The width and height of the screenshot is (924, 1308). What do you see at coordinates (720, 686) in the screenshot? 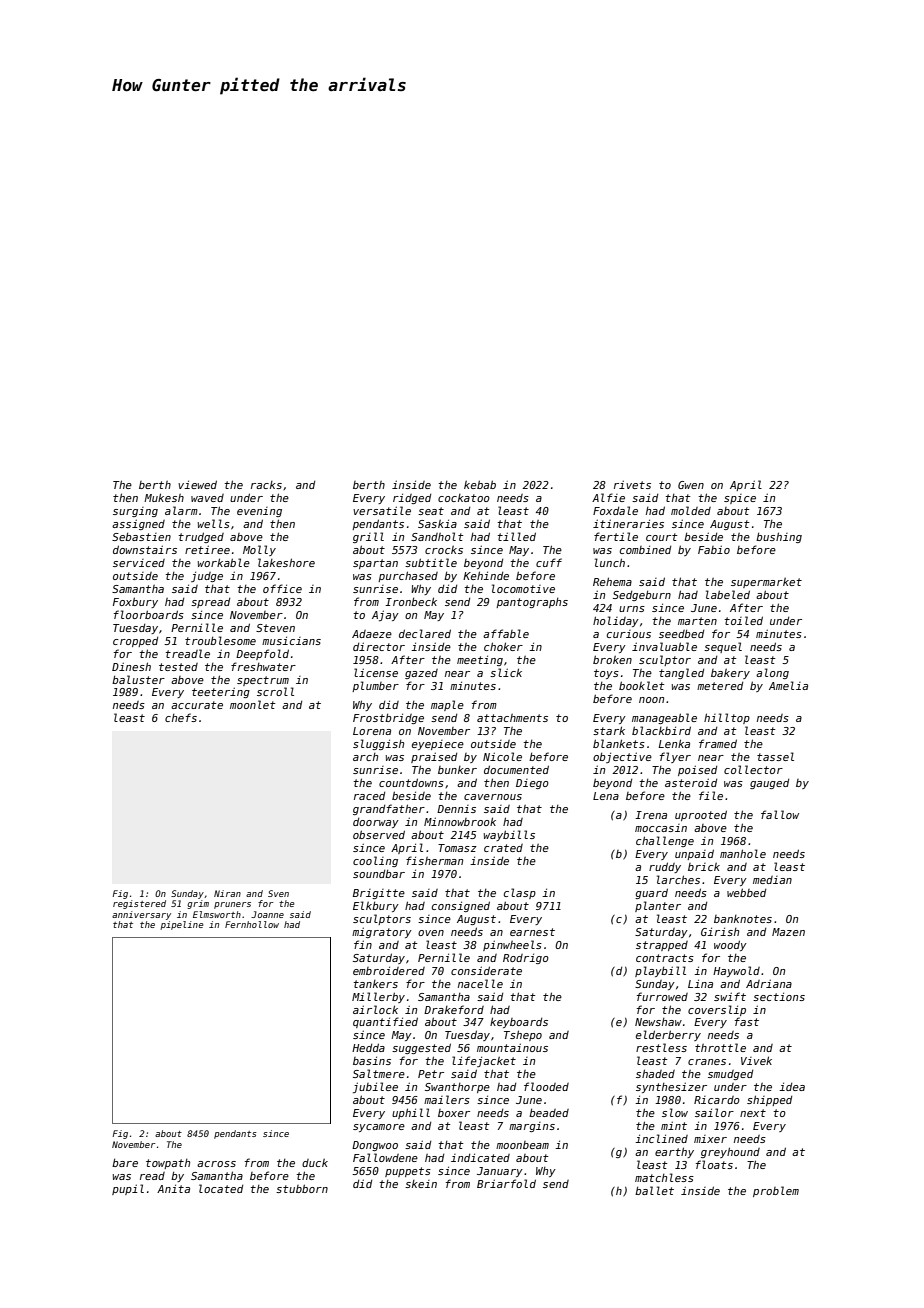
I see `metered` at bounding box center [720, 686].
